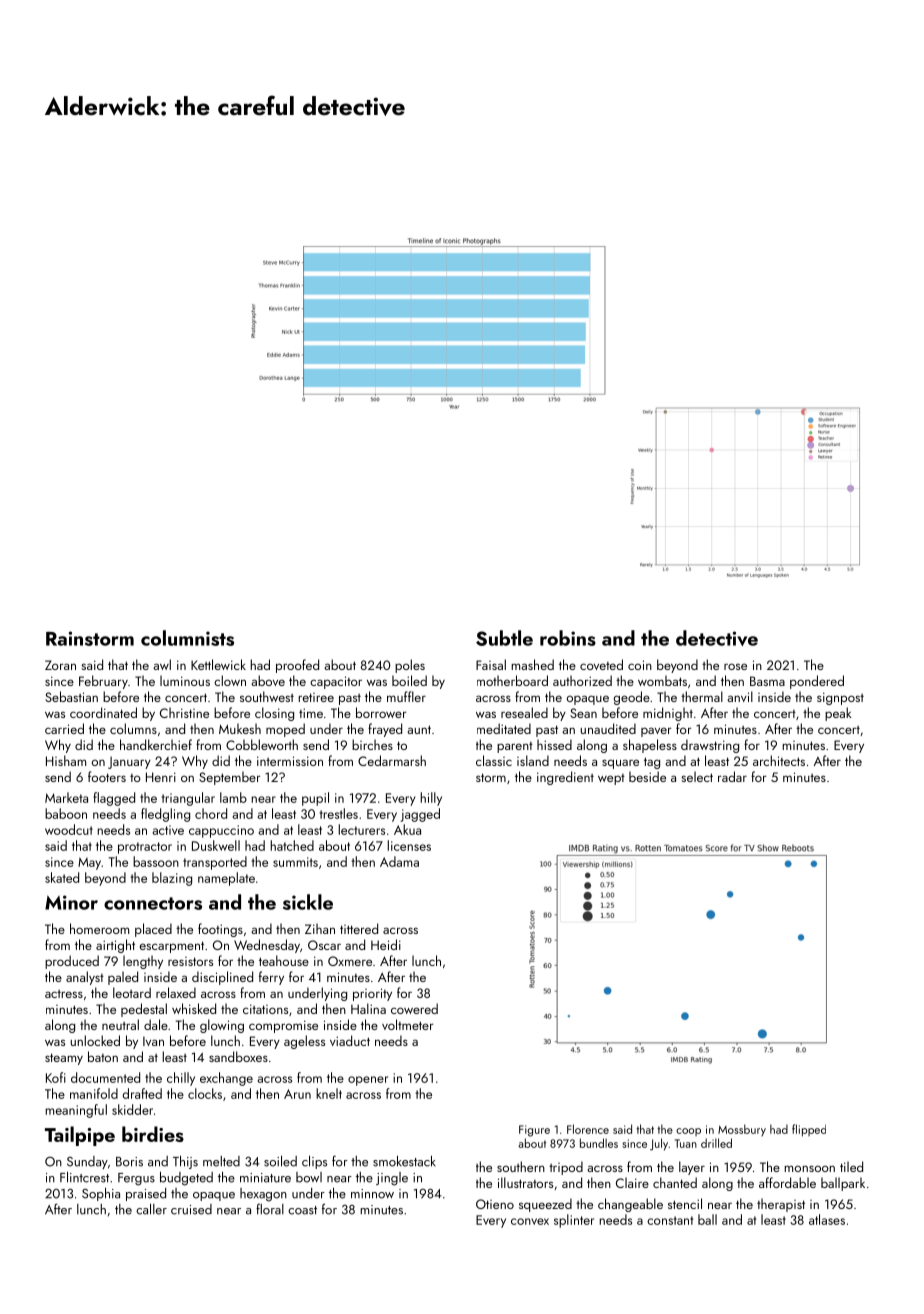 Image resolution: width=924 pixels, height=1314 pixels. Describe the element at coordinates (817, 682) in the screenshot. I see `pondered` at that location.
